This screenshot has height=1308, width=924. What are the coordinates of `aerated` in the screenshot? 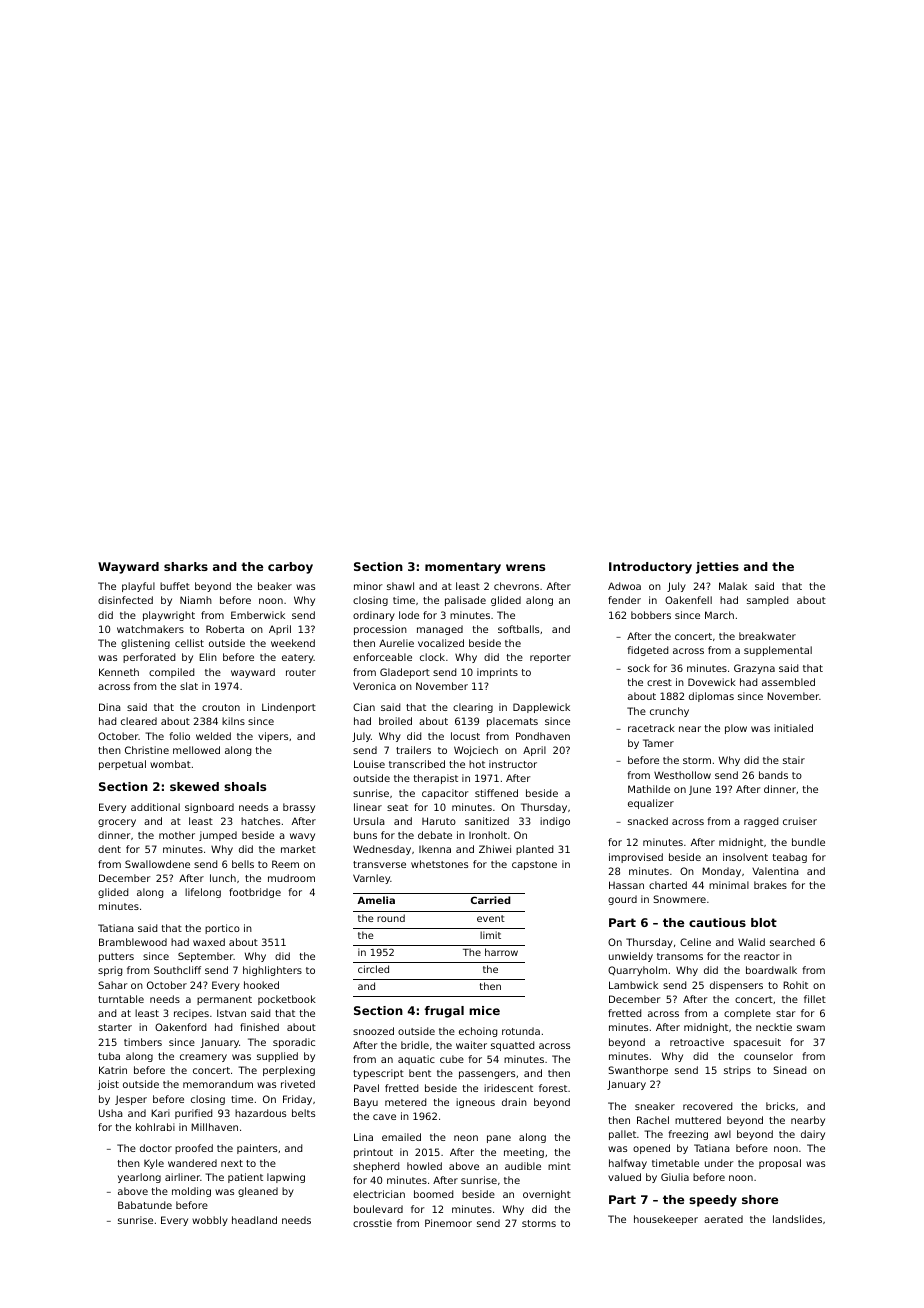 It's located at (723, 1219).
